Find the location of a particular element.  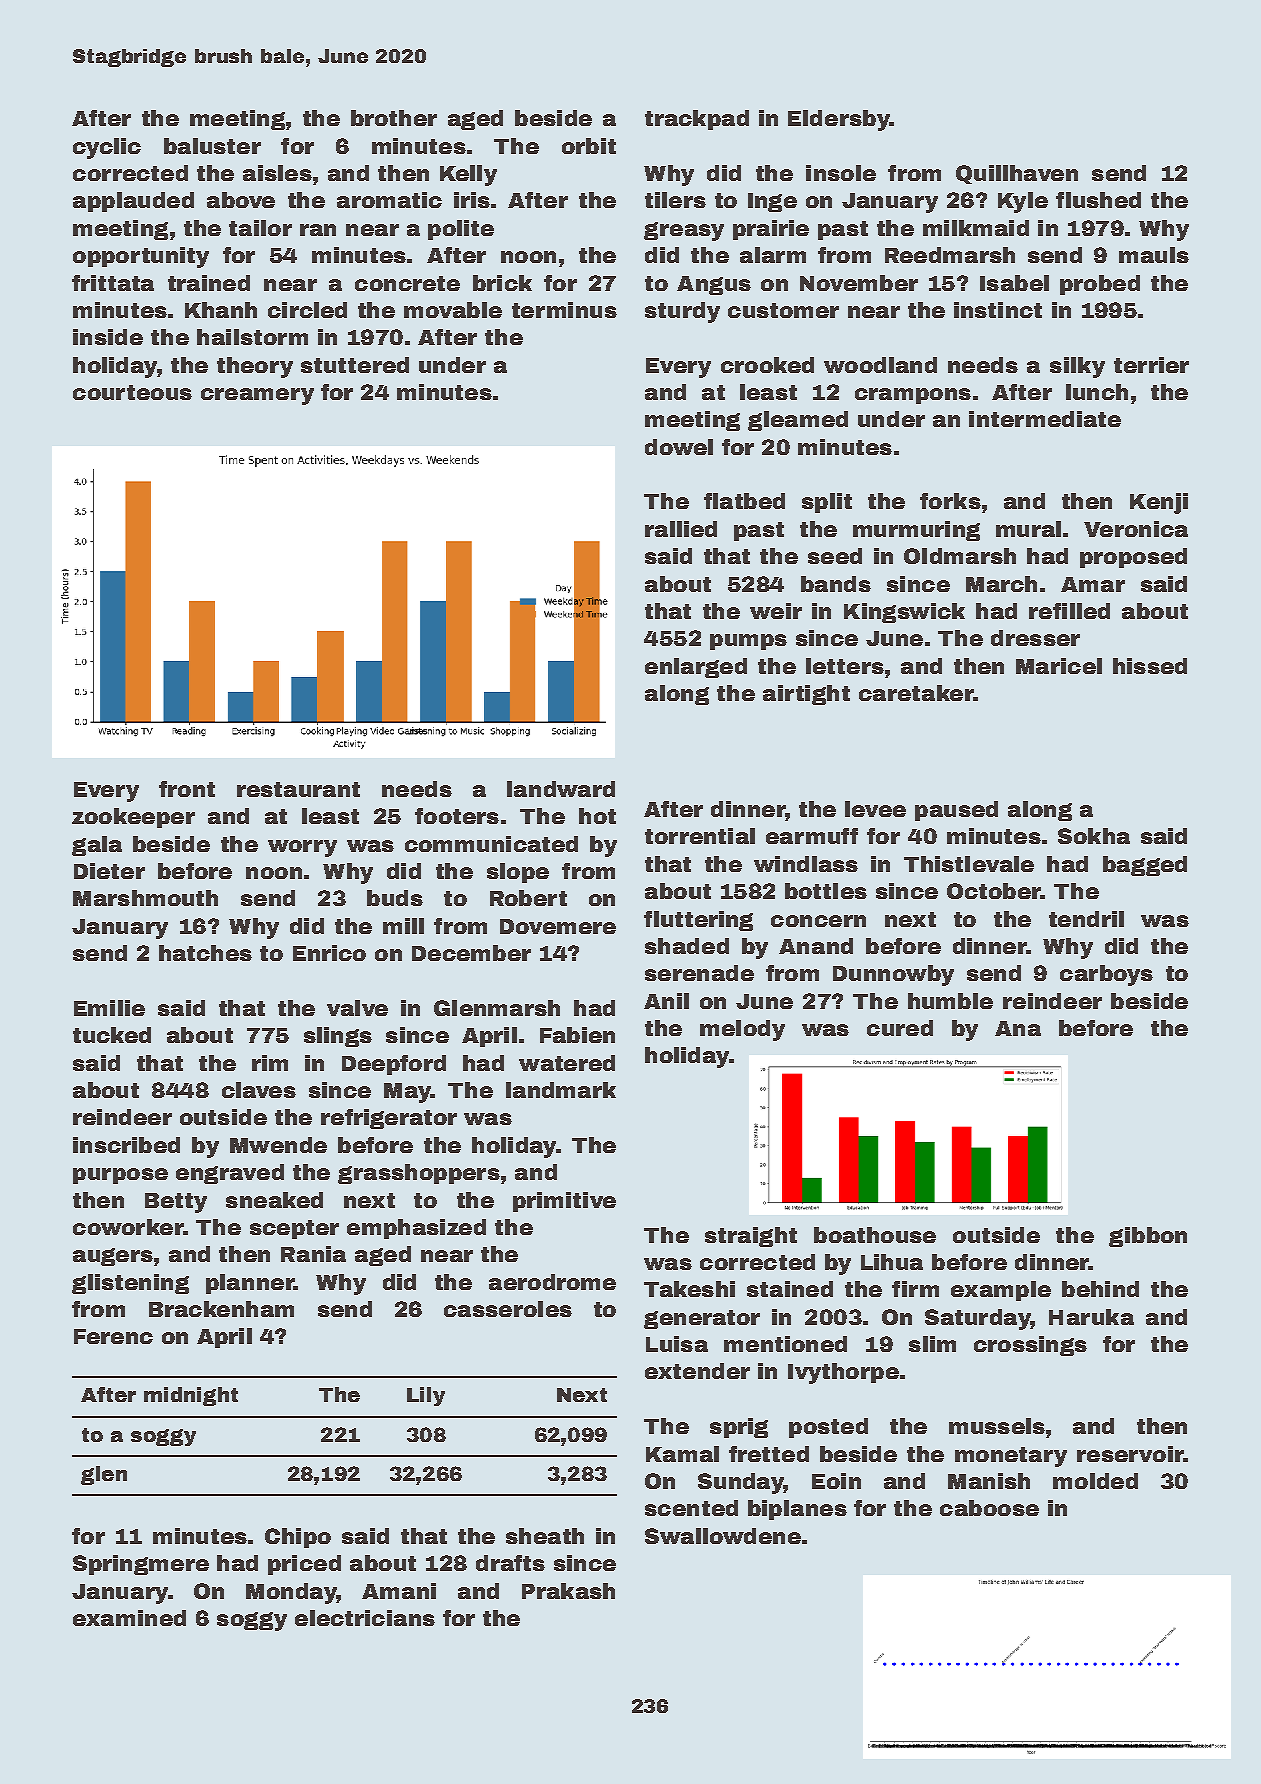

hissed is located at coordinates (1150, 666).
